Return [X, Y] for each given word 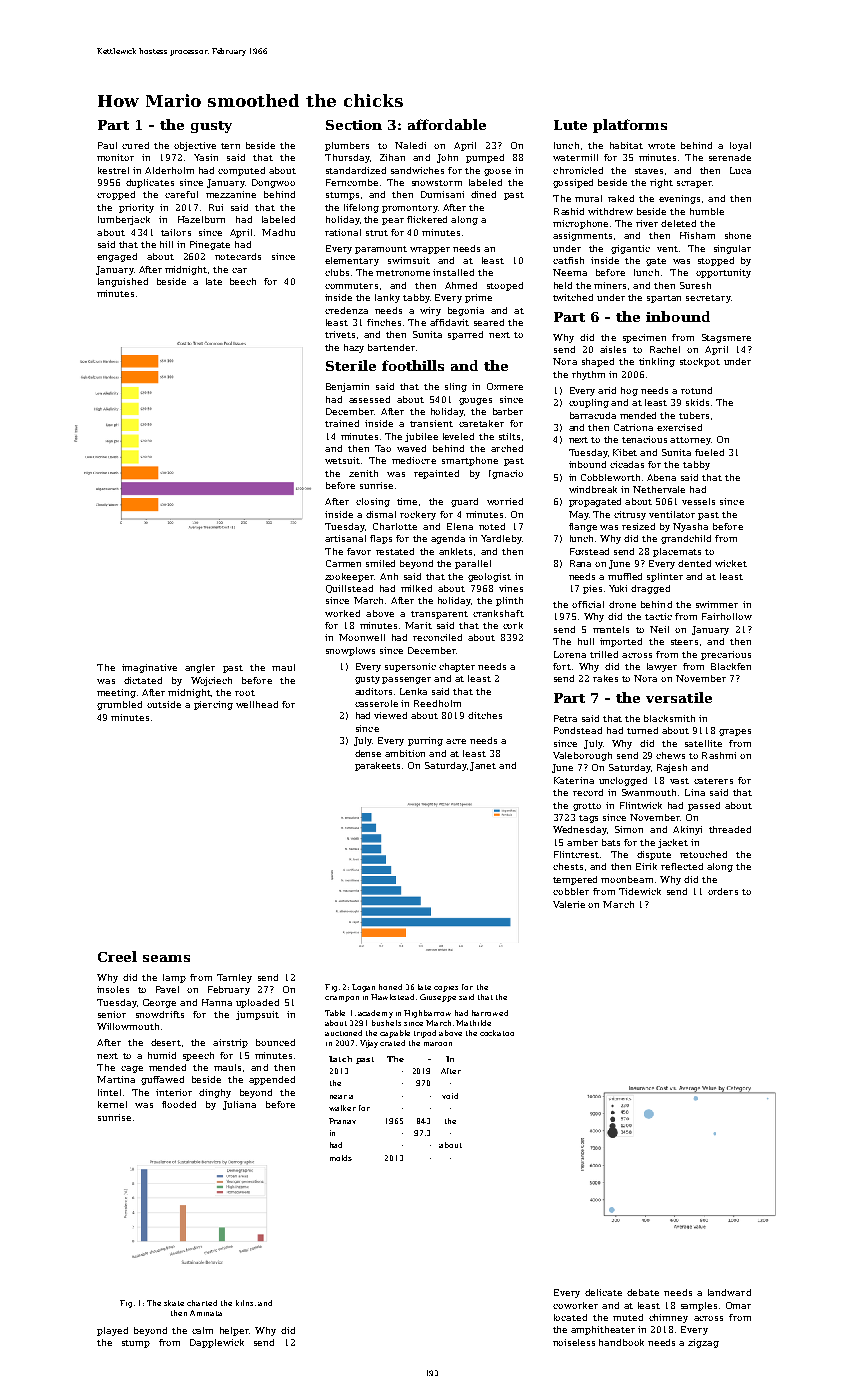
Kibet [625, 452]
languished [123, 282]
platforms [630, 126]
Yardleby [501, 539]
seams [166, 958]
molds [341, 1158]
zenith [363, 473]
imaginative [149, 668]
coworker [575, 1305]
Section [354, 125]
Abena [661, 477]
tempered [575, 880]
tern [230, 146]
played [112, 1331]
